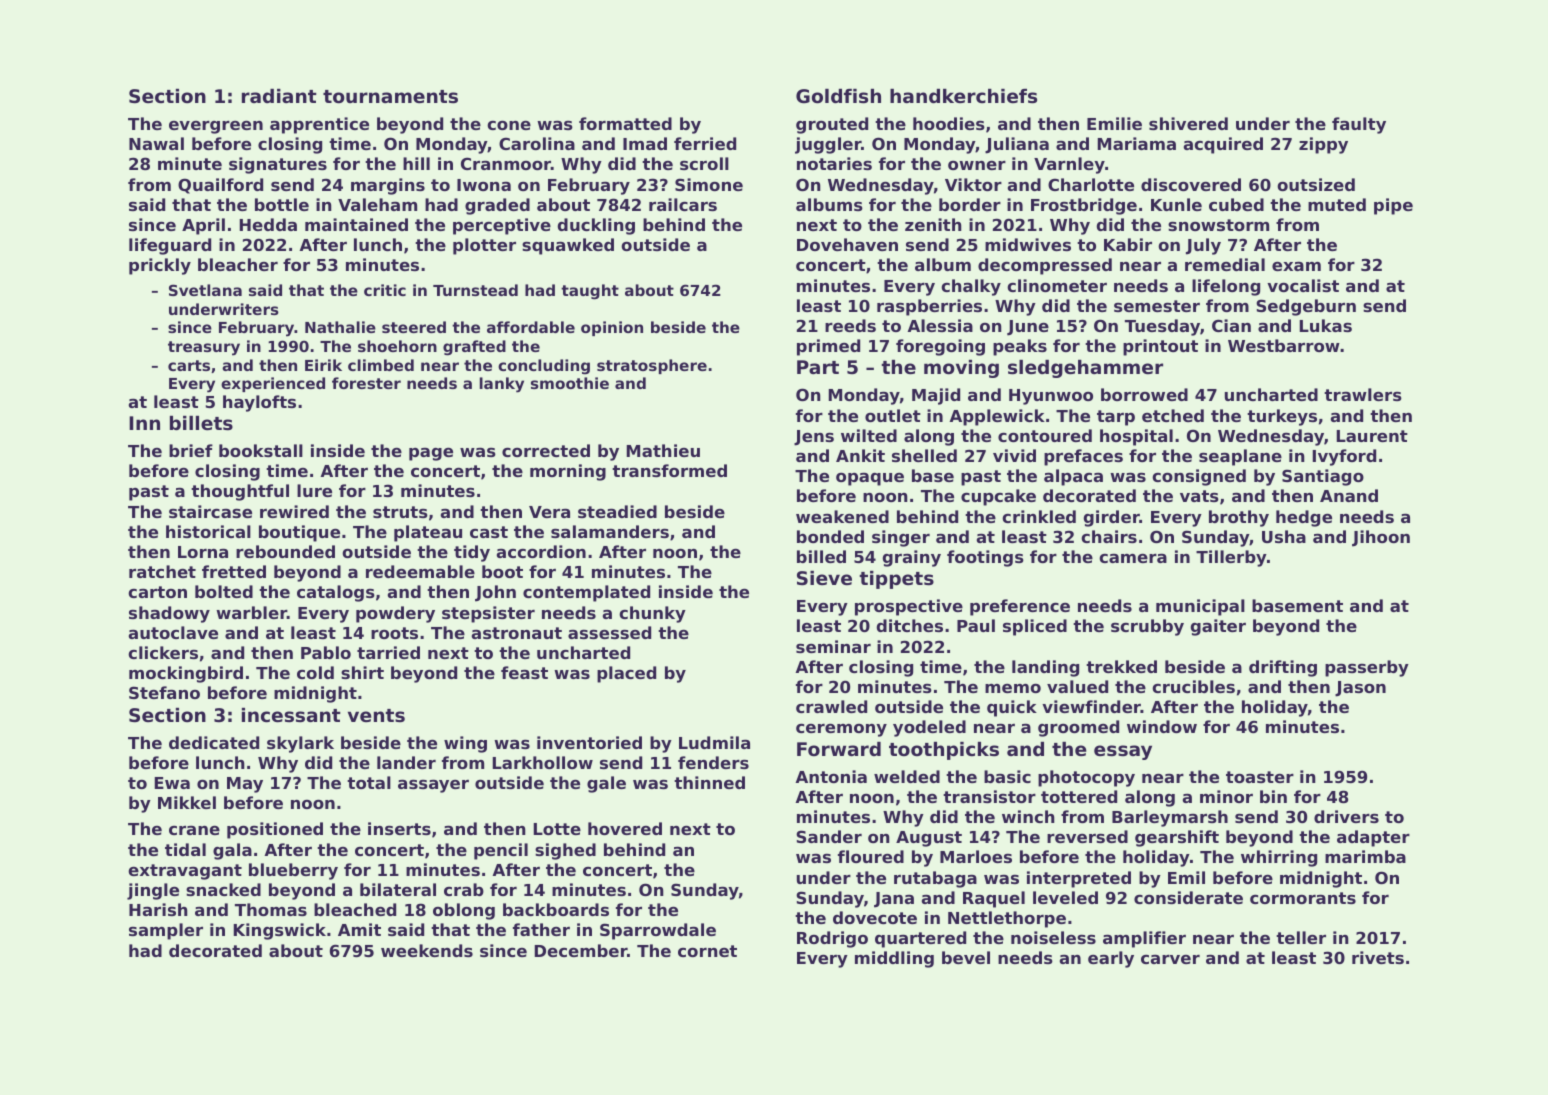  Describe the element at coordinates (1303, 898) in the page. I see `cormorants` at that location.
